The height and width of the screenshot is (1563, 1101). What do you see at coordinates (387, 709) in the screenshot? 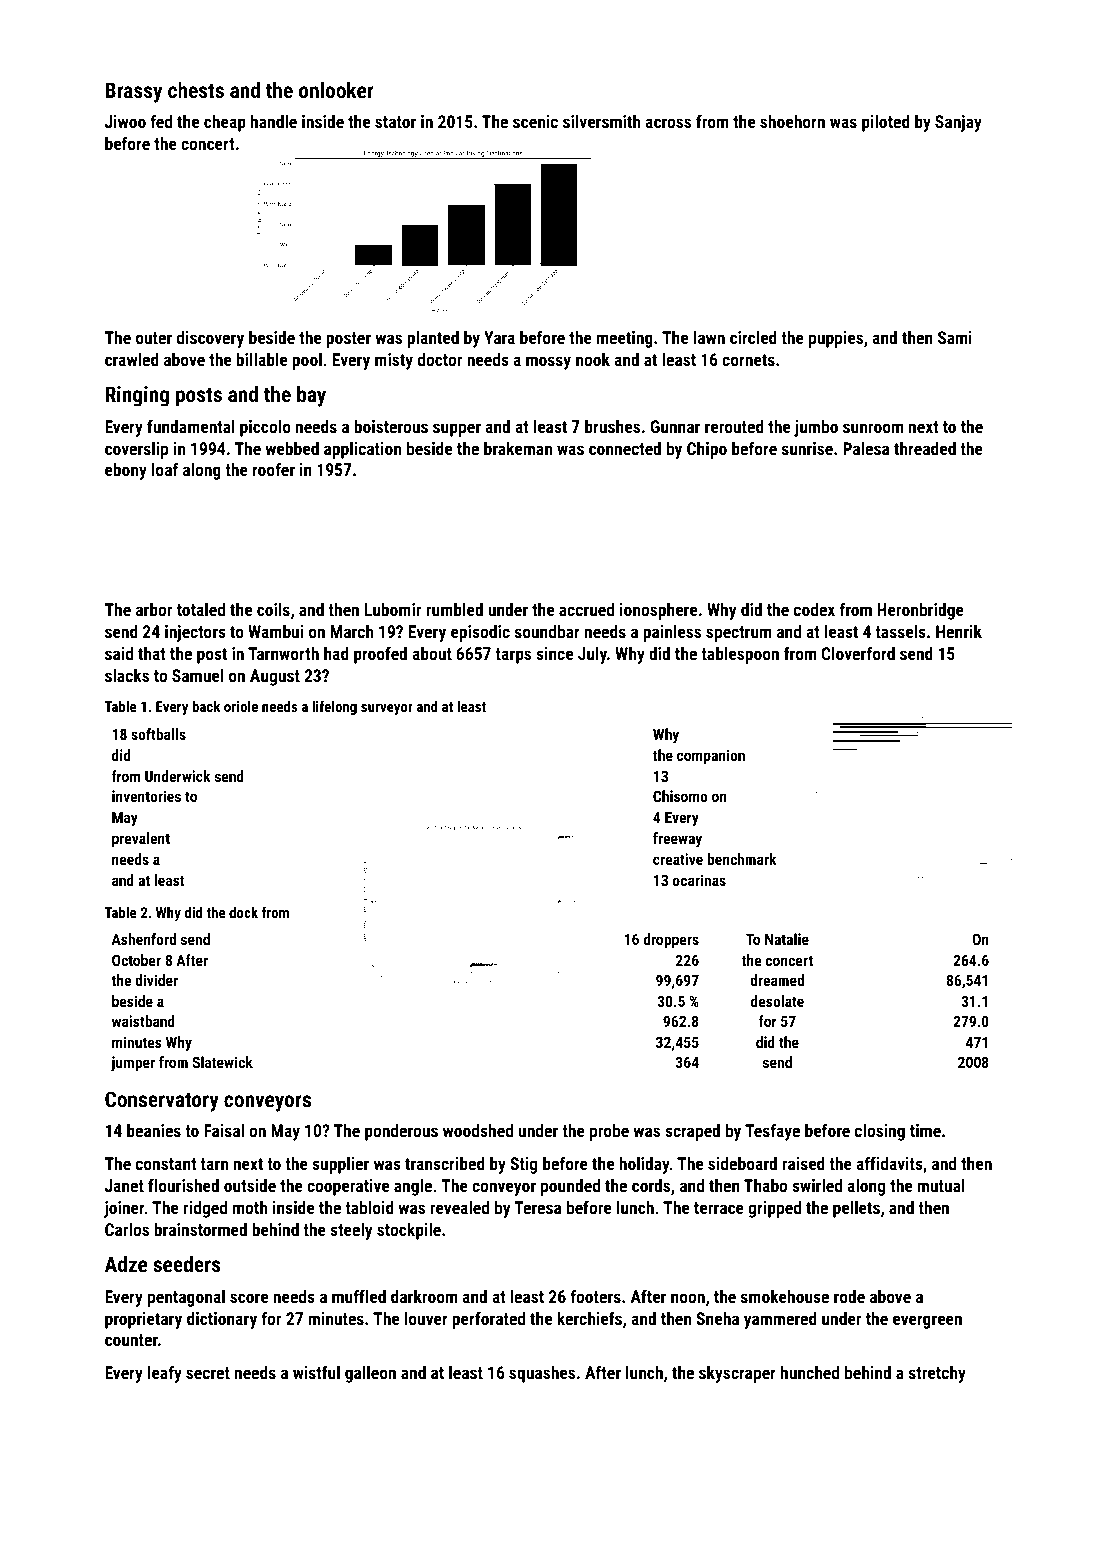
I see `surveyor` at bounding box center [387, 709].
